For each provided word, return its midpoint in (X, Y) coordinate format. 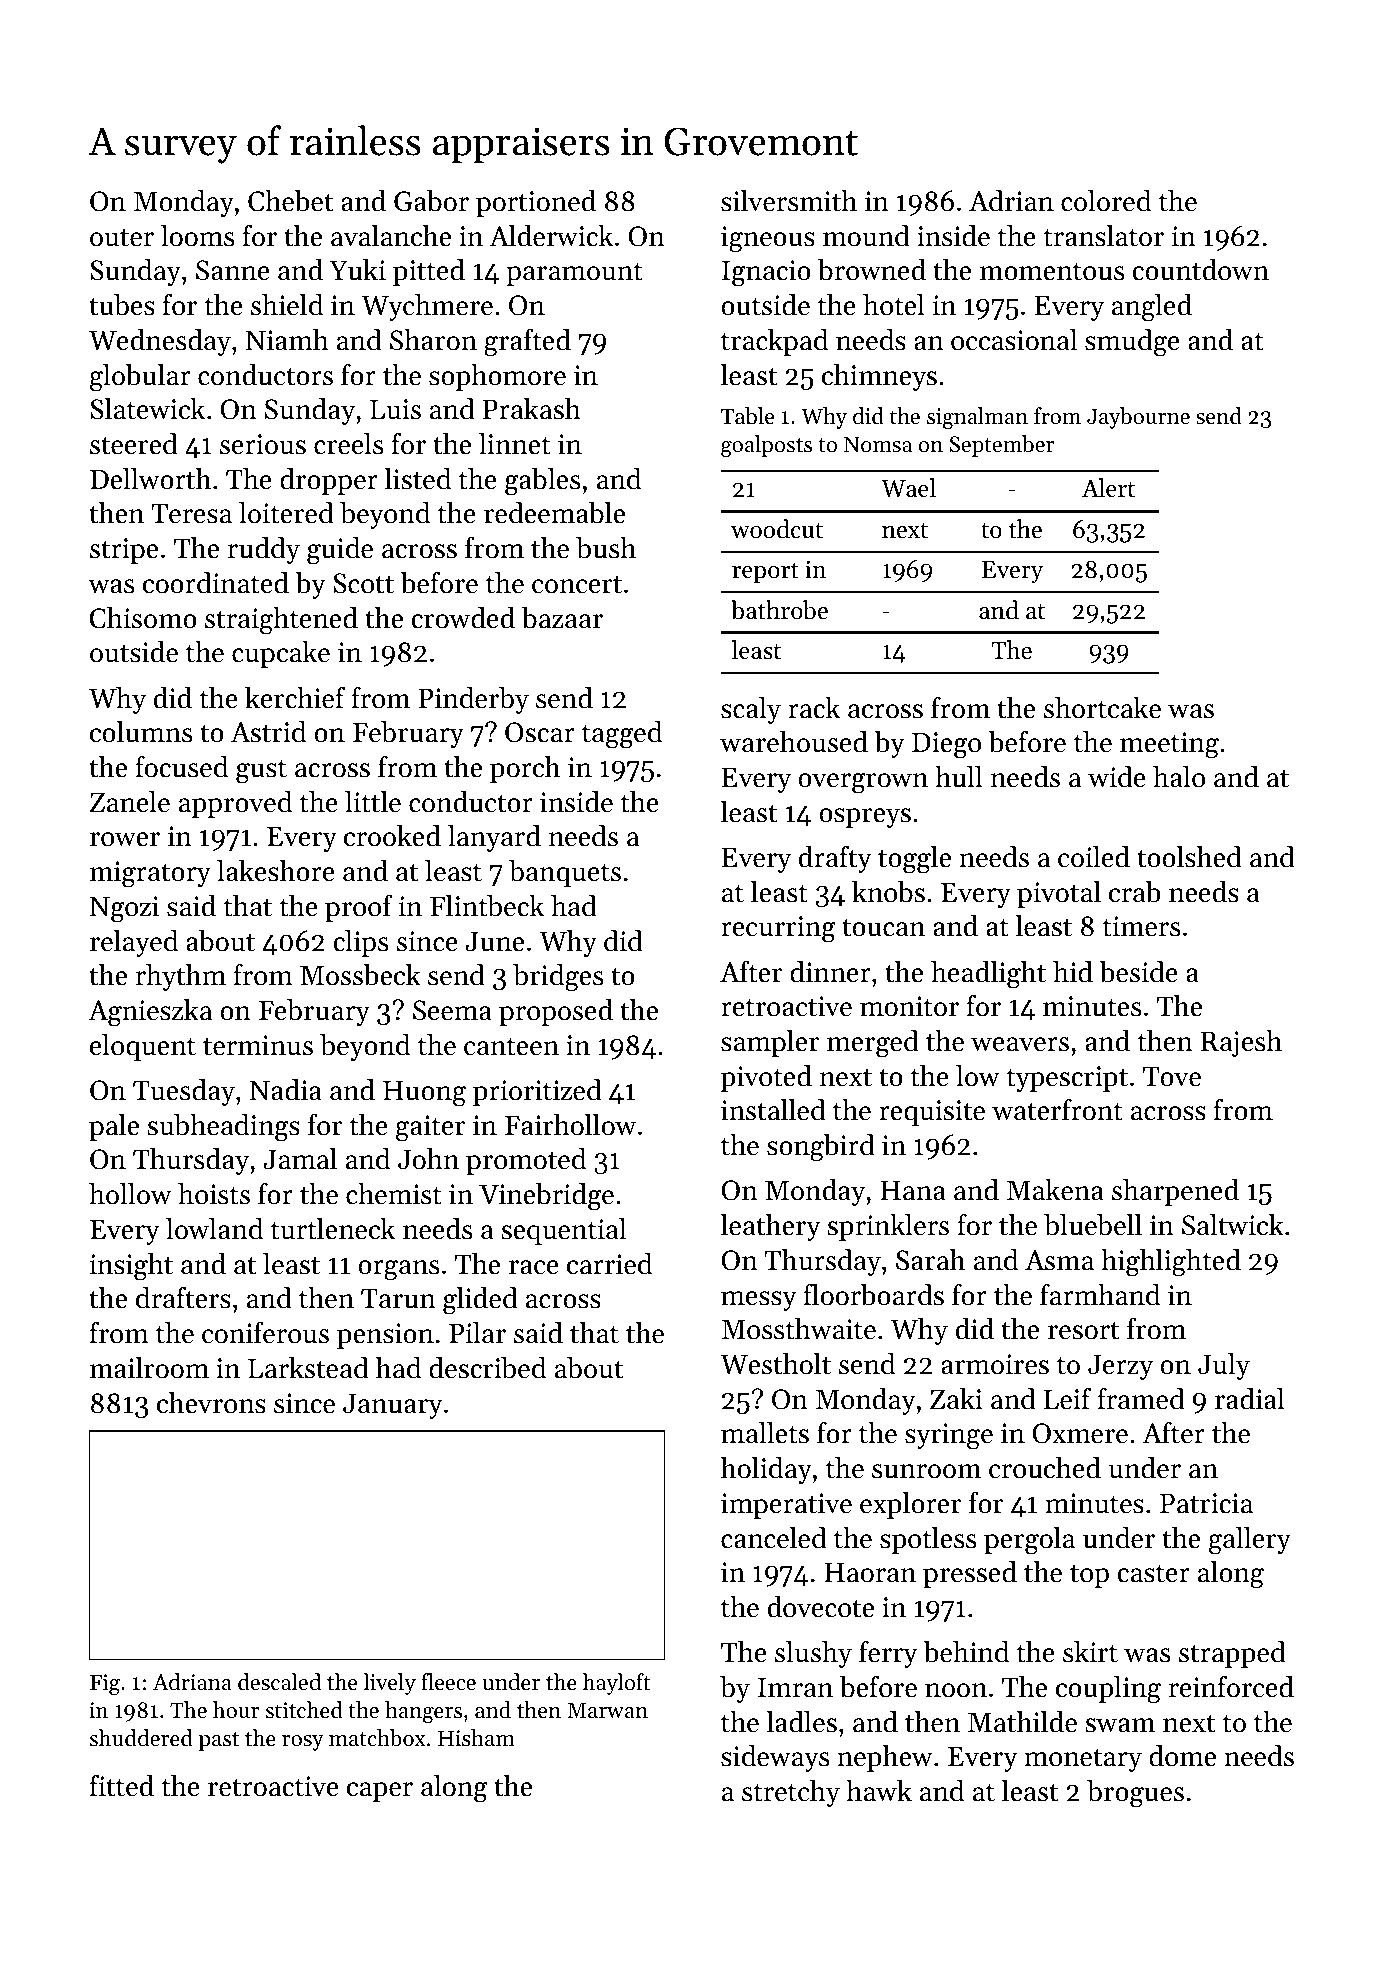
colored (1106, 201)
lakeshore (276, 871)
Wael (908, 488)
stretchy (791, 1793)
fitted (122, 1785)
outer (122, 237)
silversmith (789, 201)
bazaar (562, 618)
